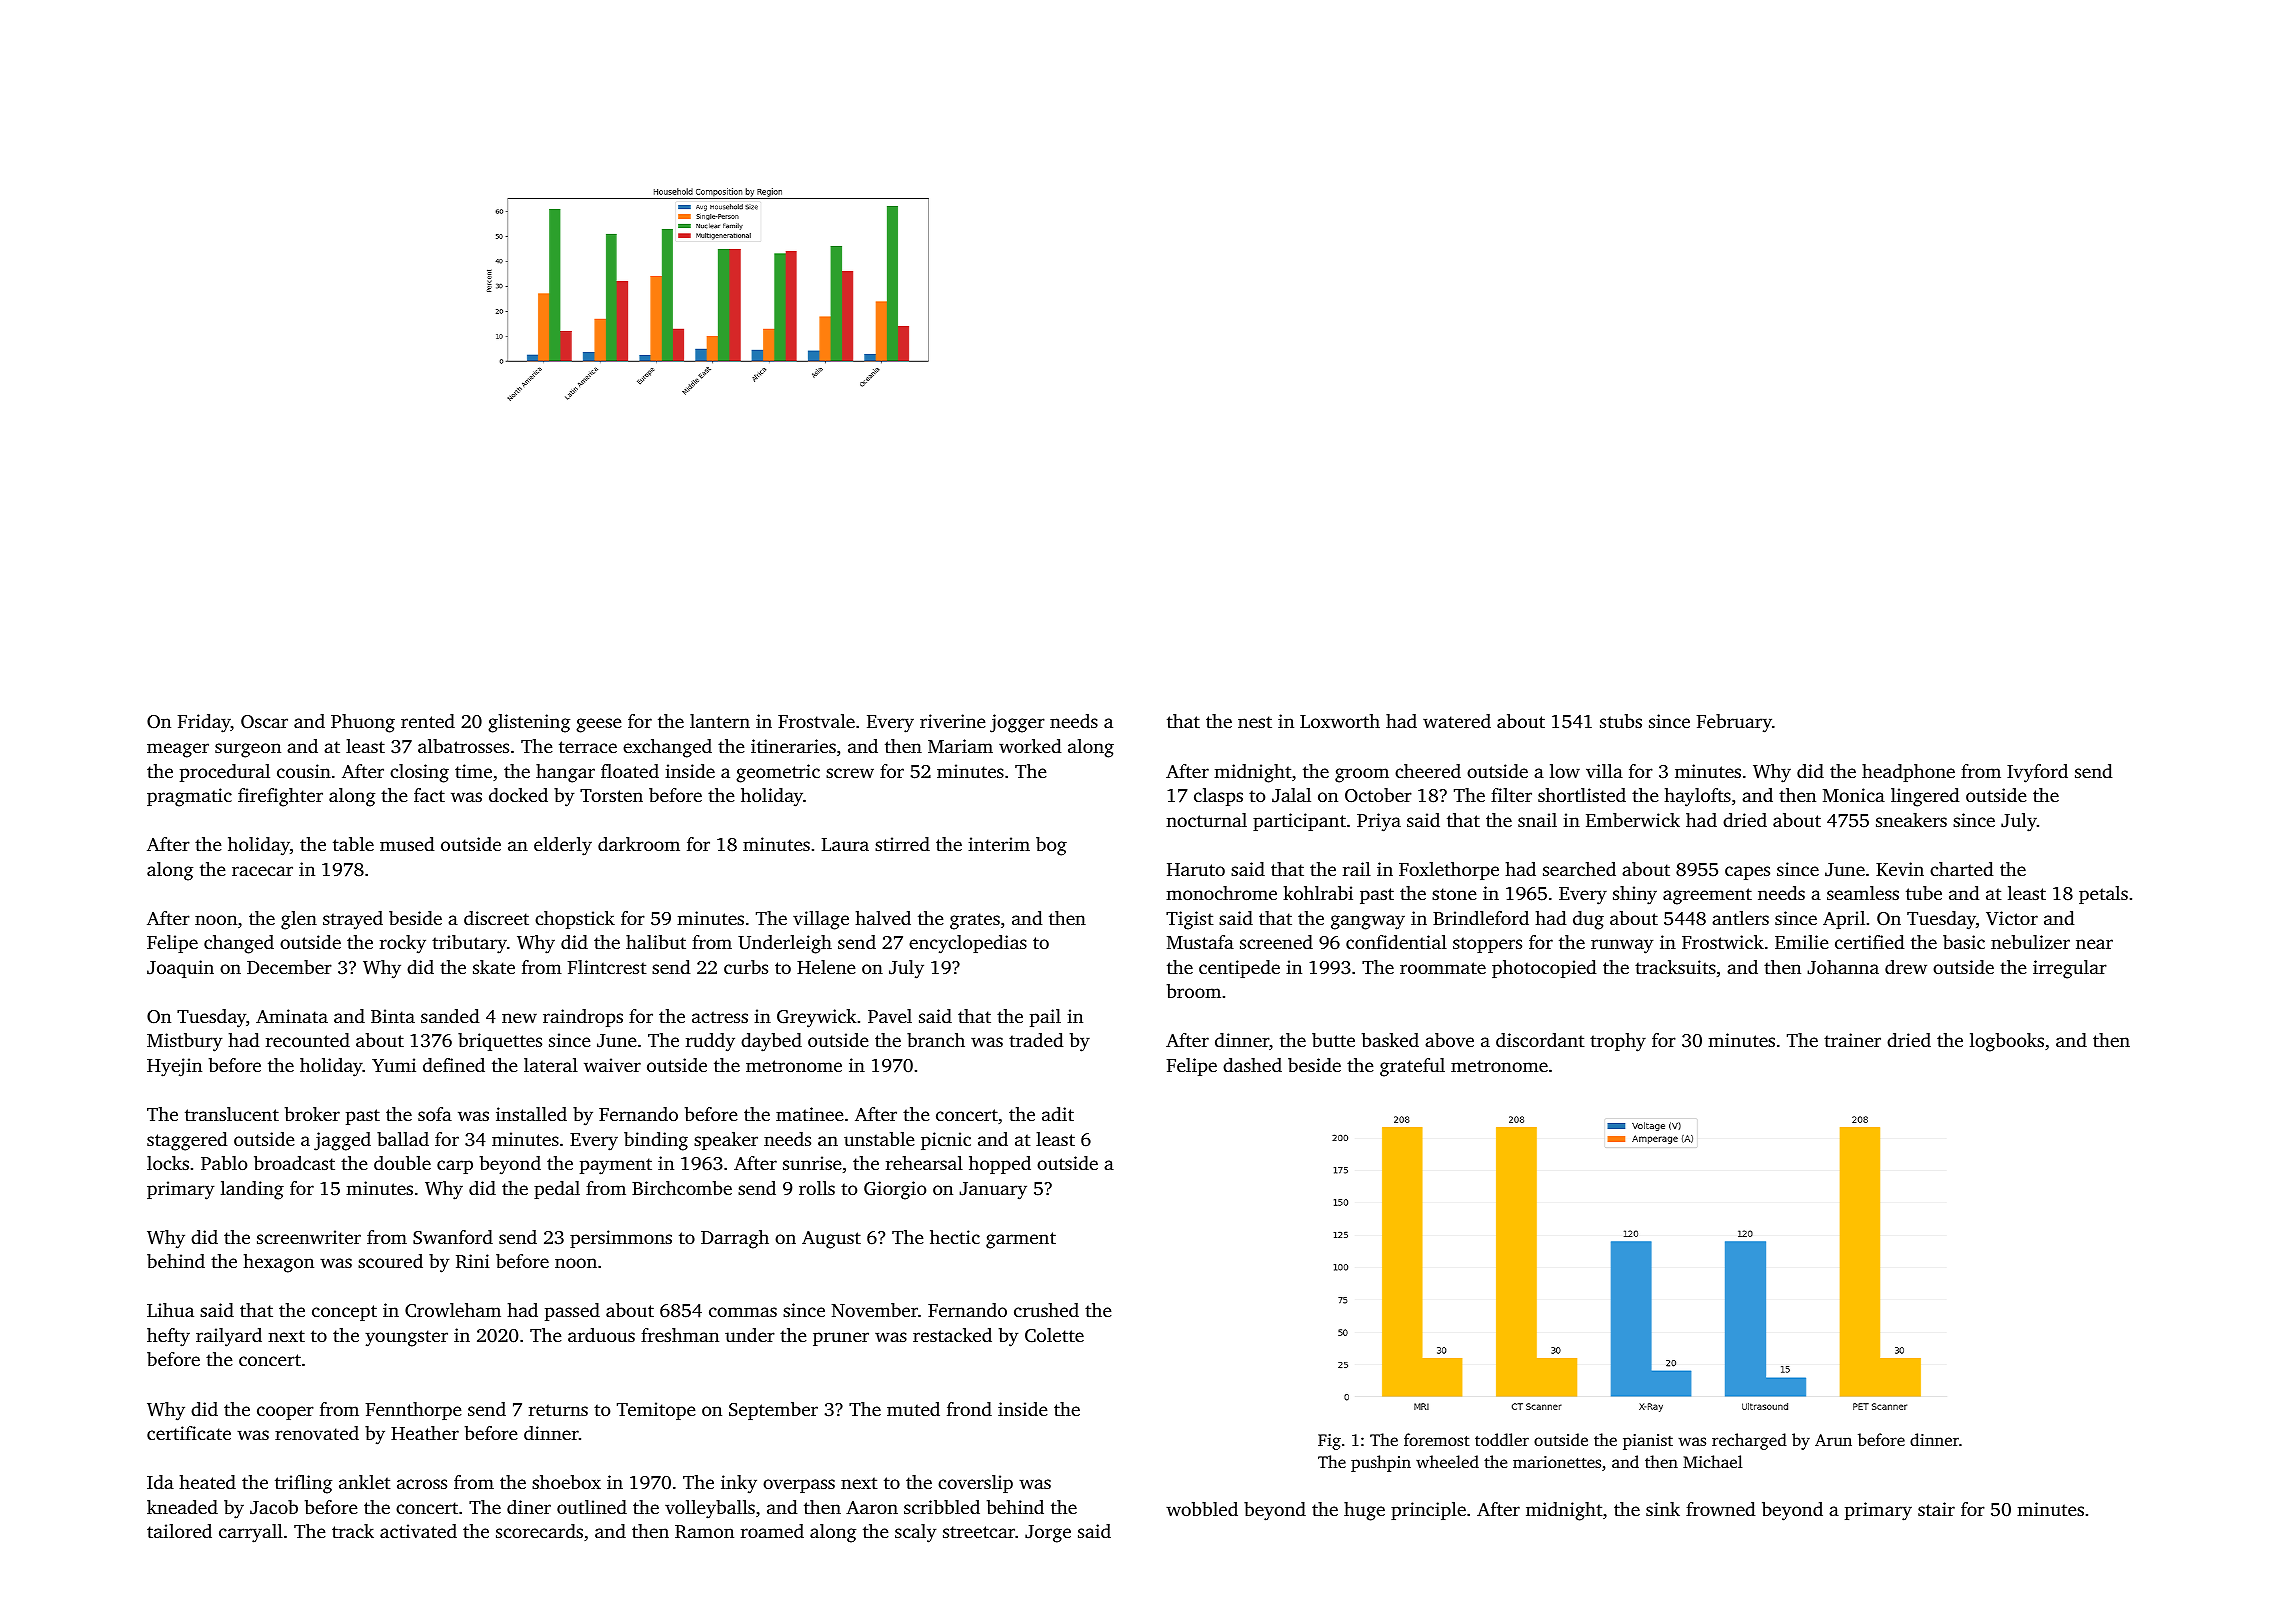  I want to click on recharged, so click(1749, 1441).
